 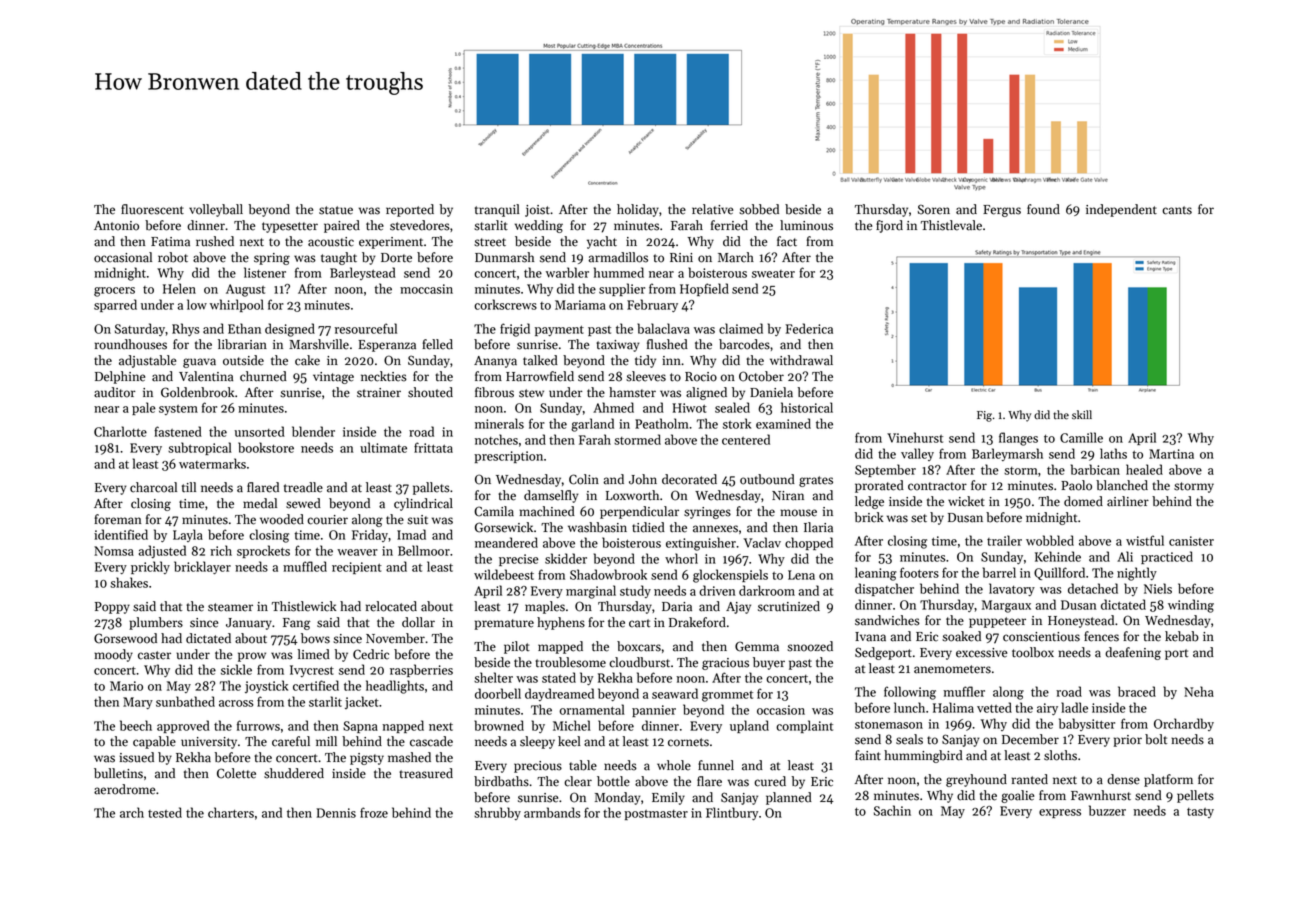 I want to click on Neha, so click(x=1199, y=691).
